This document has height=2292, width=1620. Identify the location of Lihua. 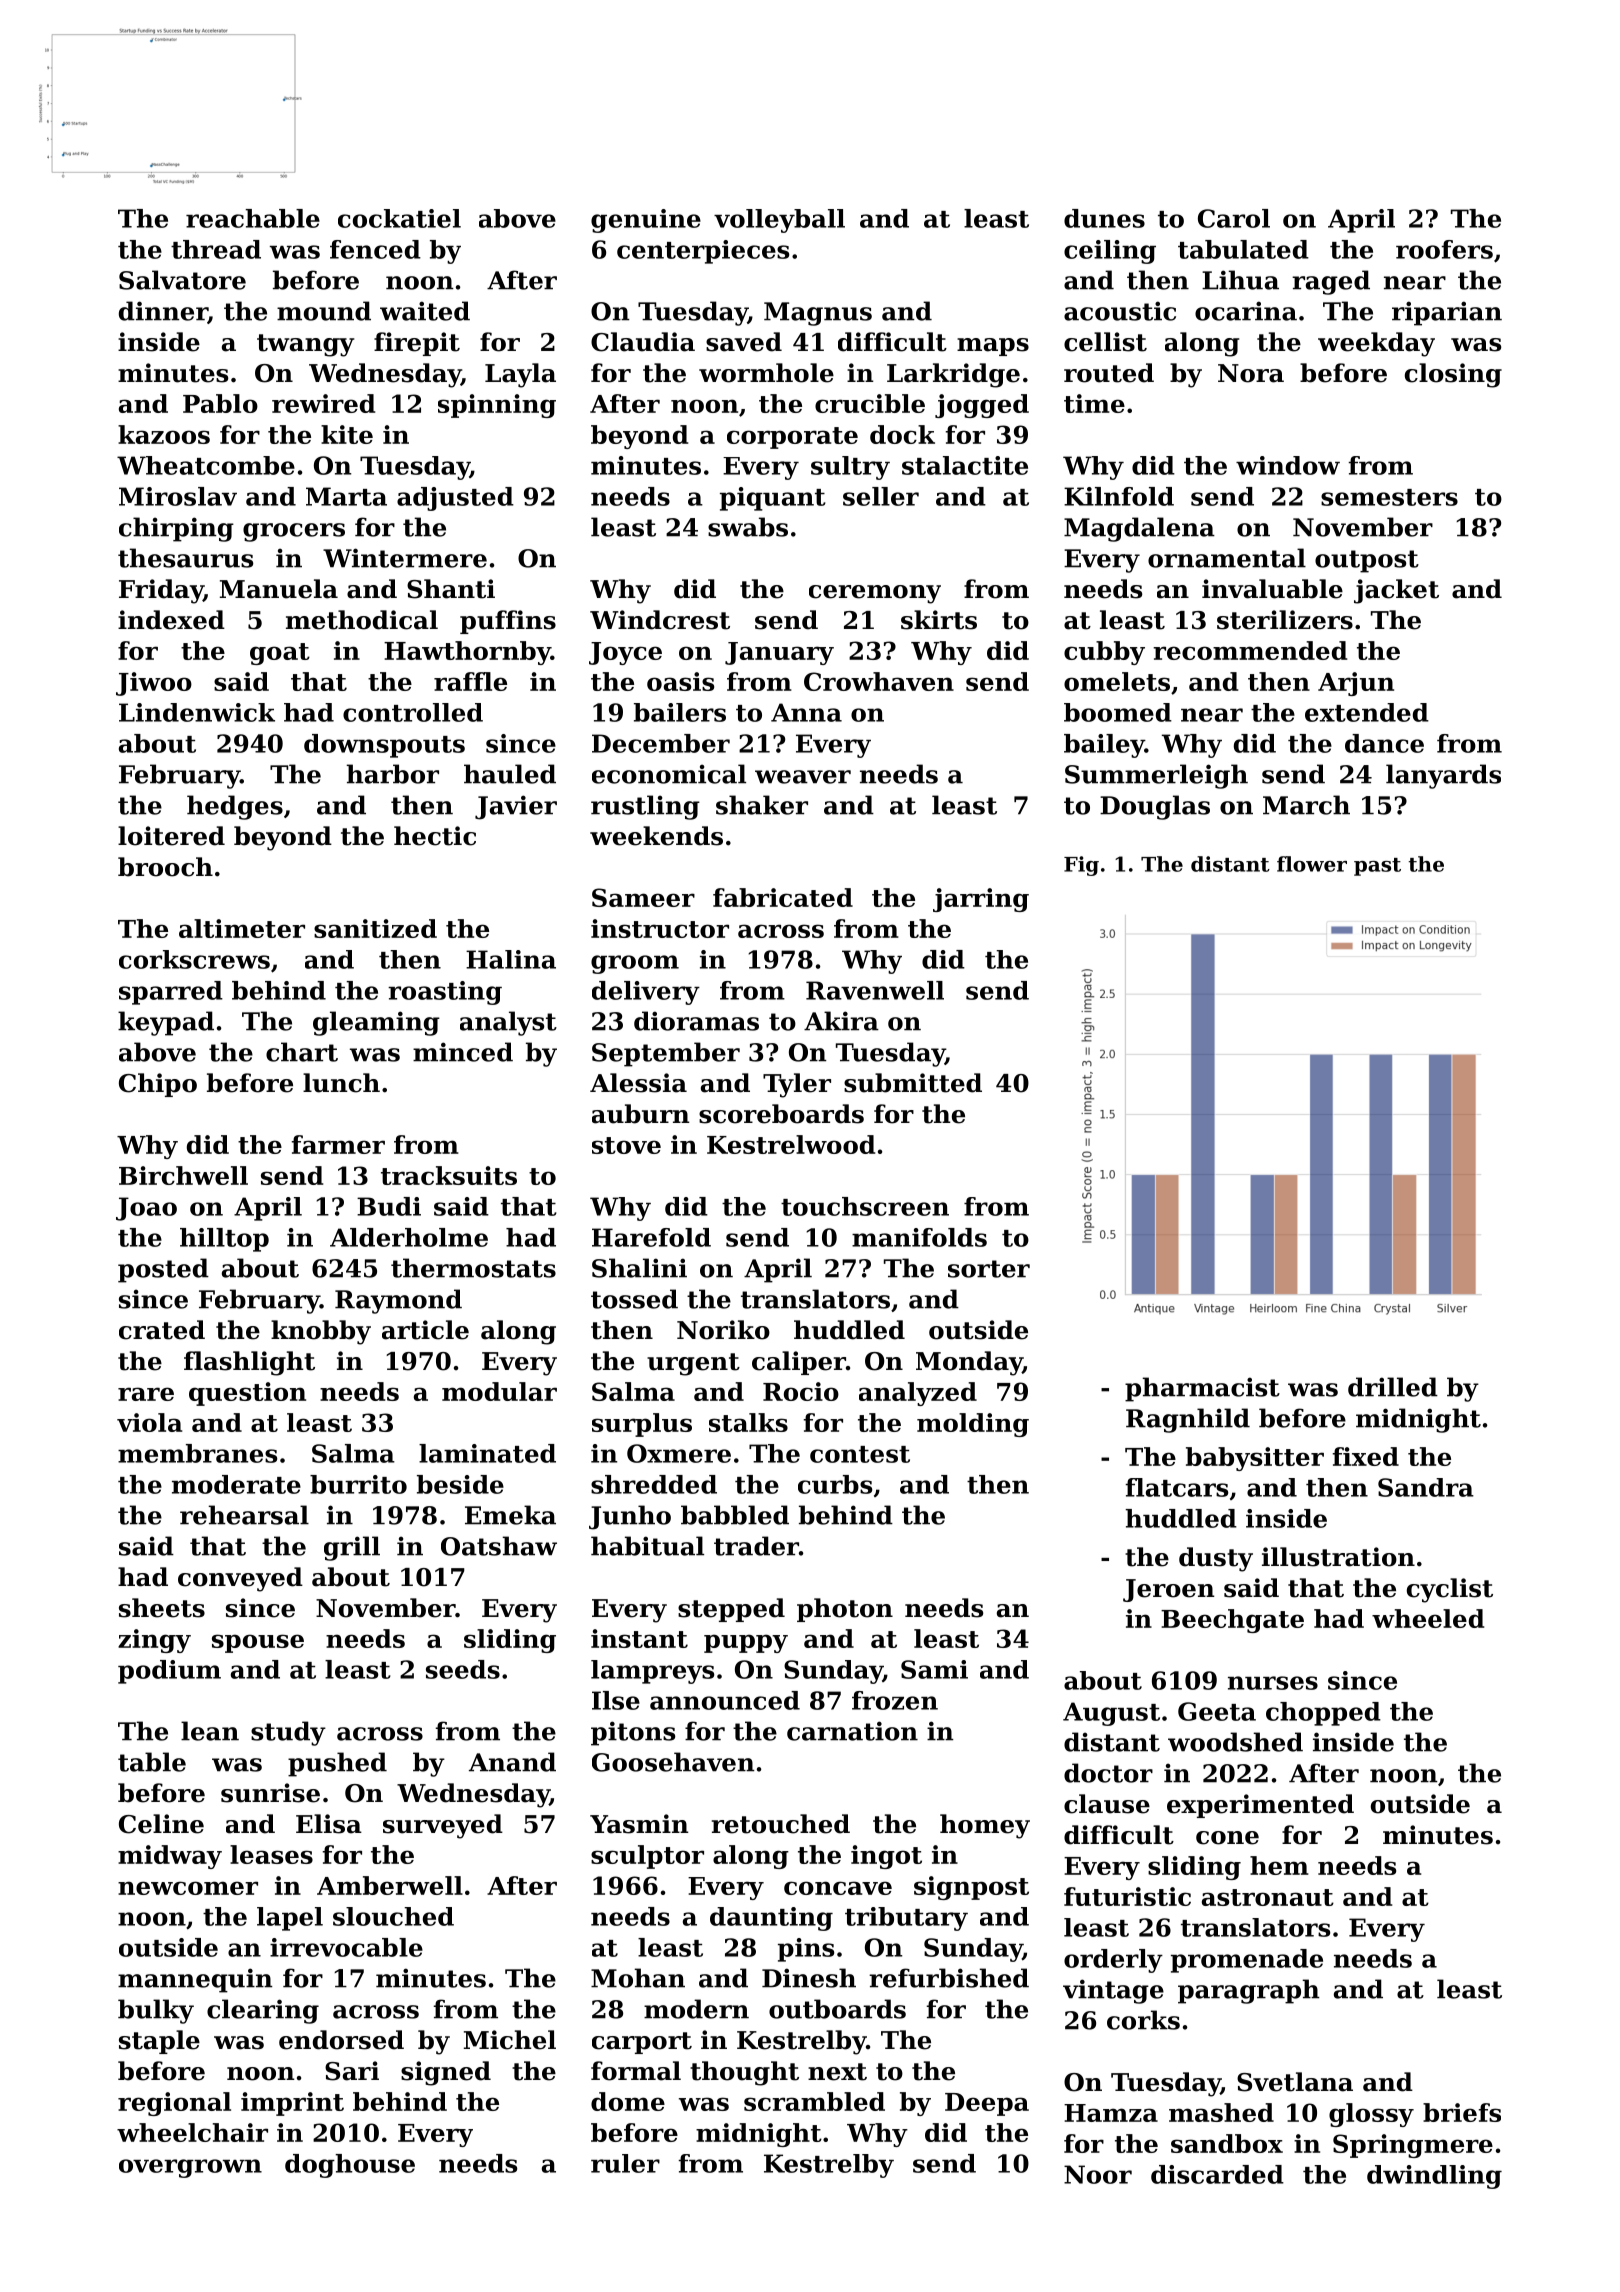
(1240, 280).
